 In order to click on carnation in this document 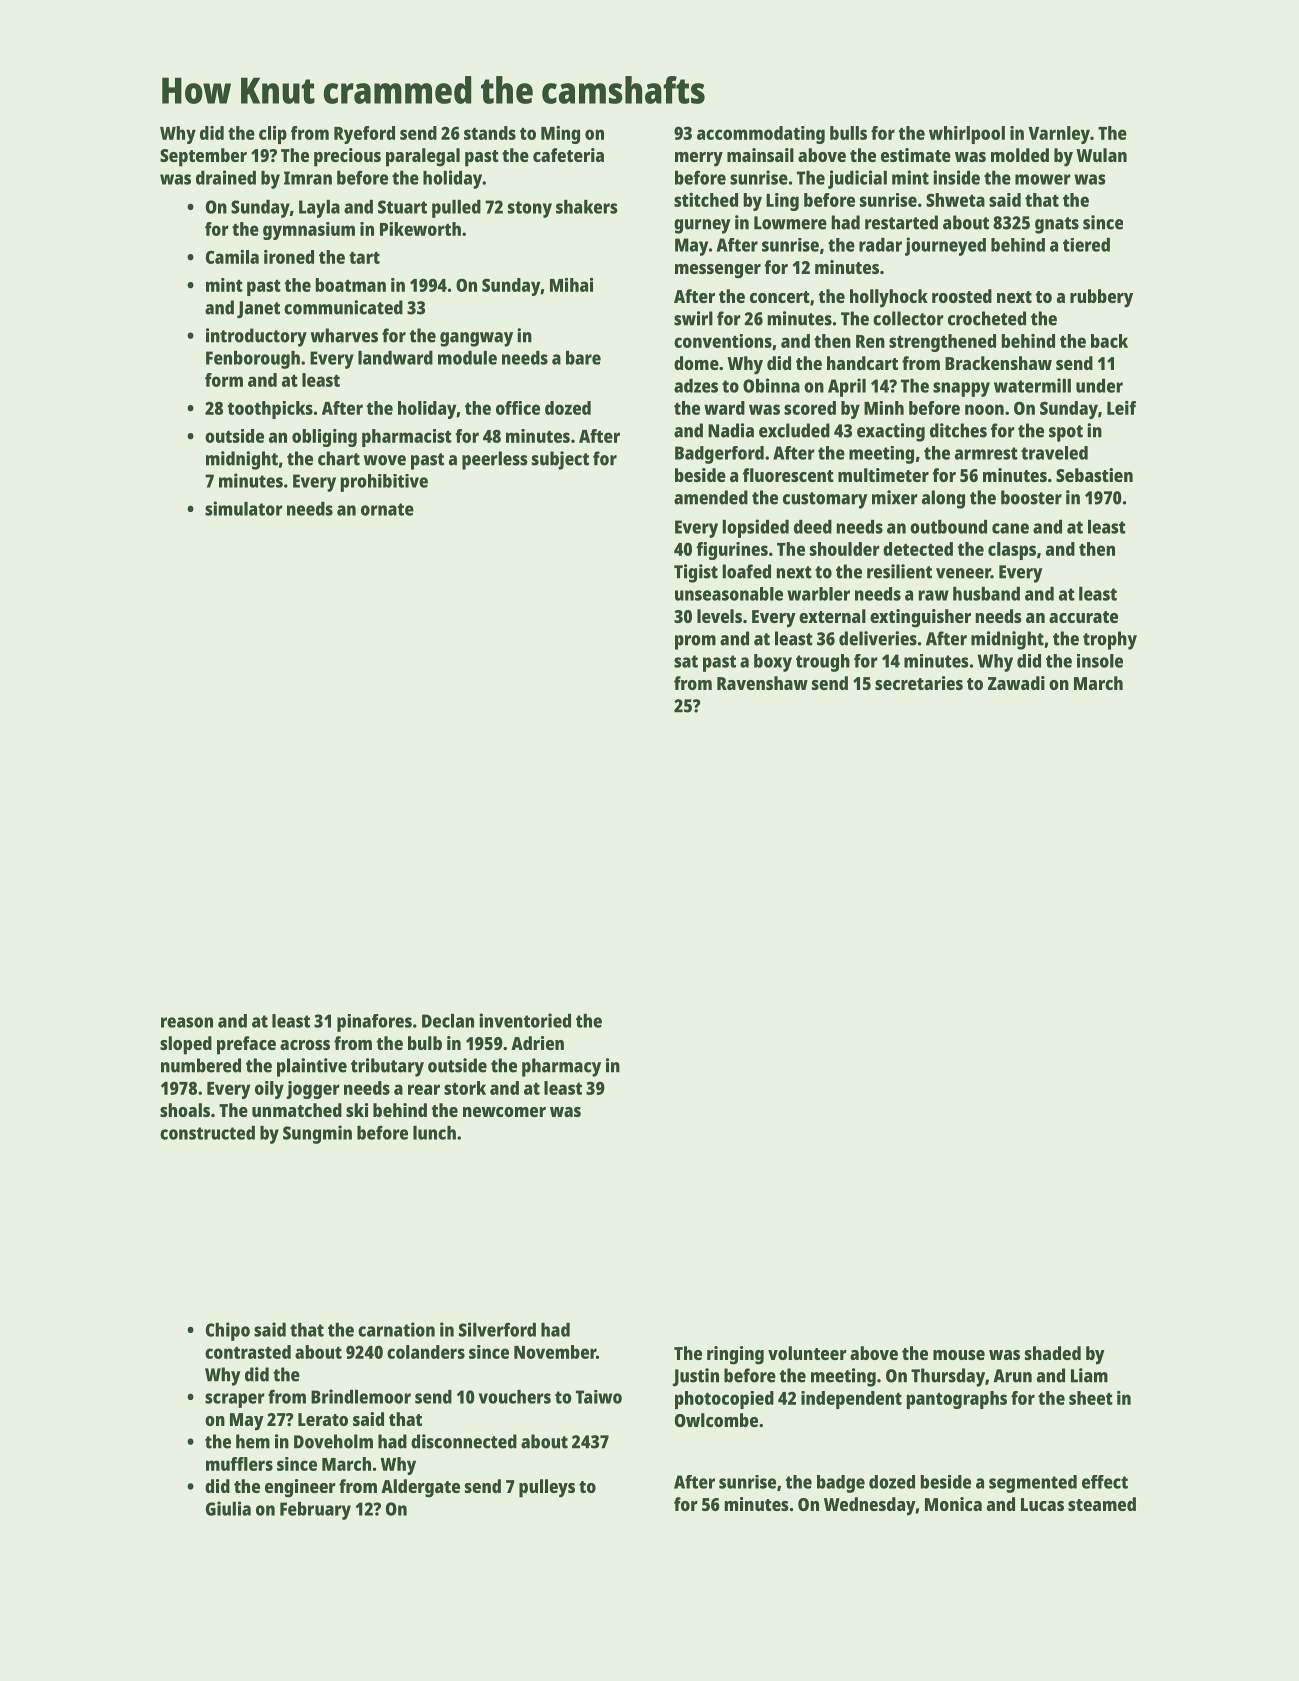, I will do `click(396, 1329)`.
